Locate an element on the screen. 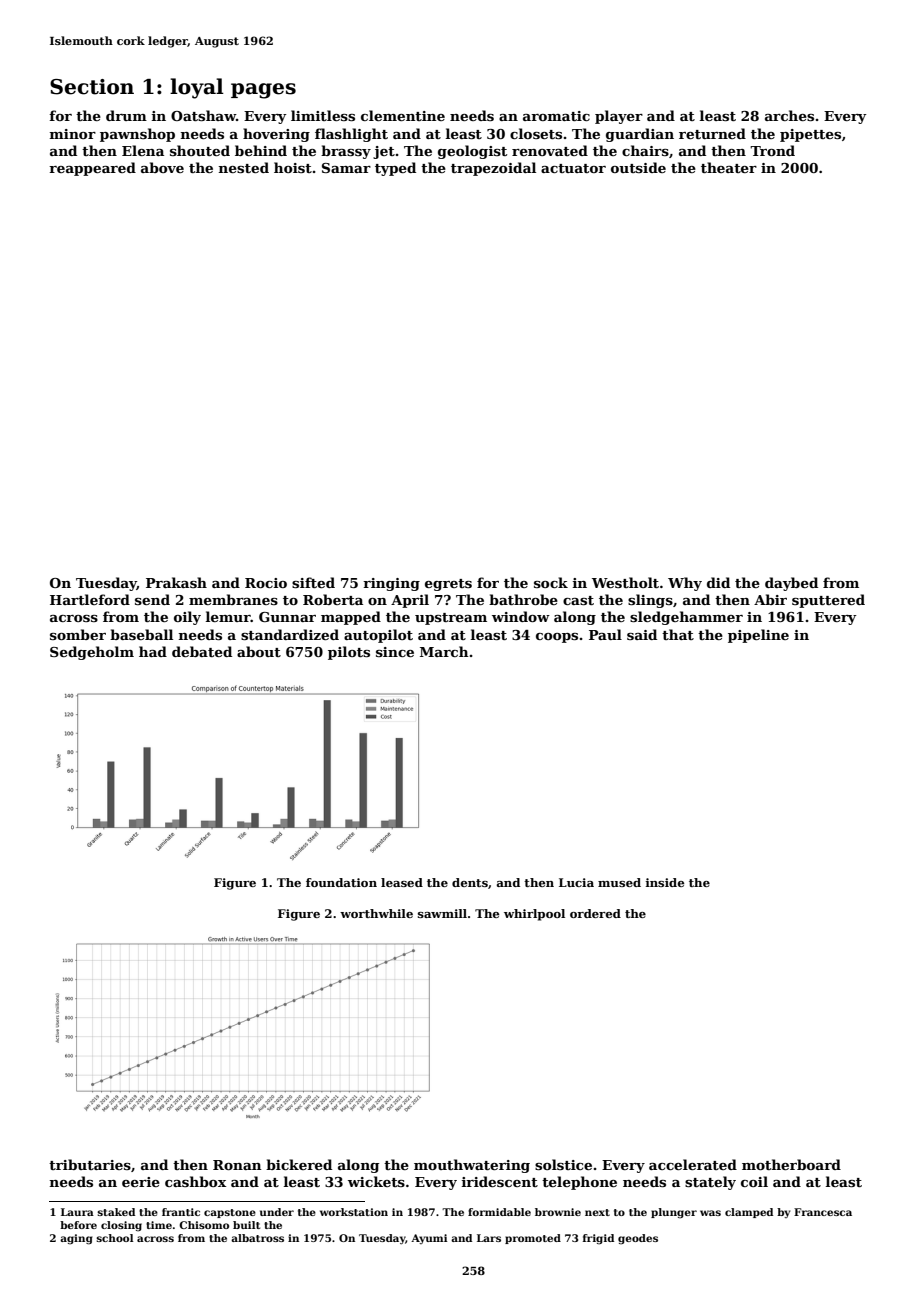 This screenshot has width=924, height=1308. motherboard is located at coordinates (791, 1164).
